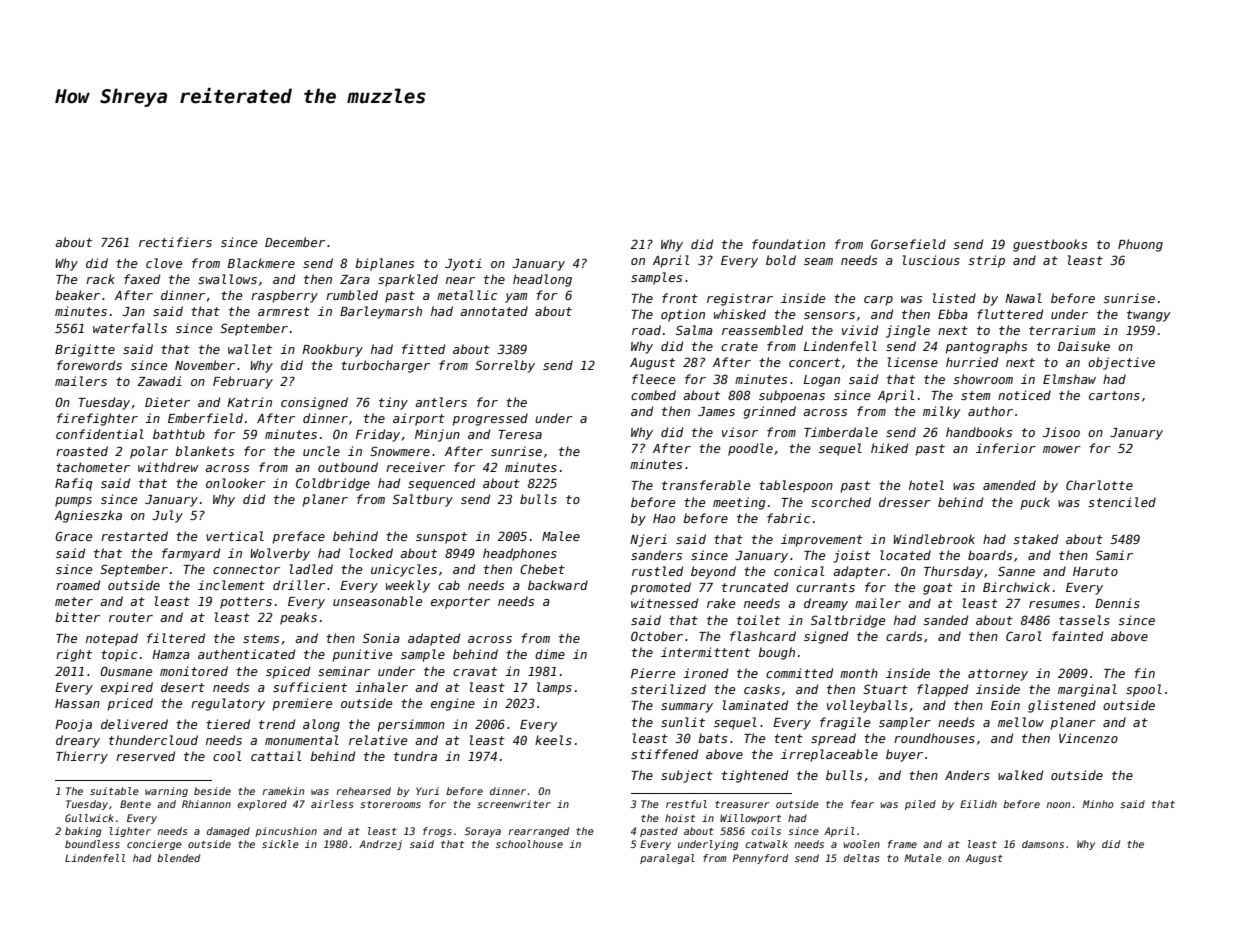 The width and height of the document is (1233, 952). Describe the element at coordinates (1114, 395) in the document. I see `cartons` at that location.
